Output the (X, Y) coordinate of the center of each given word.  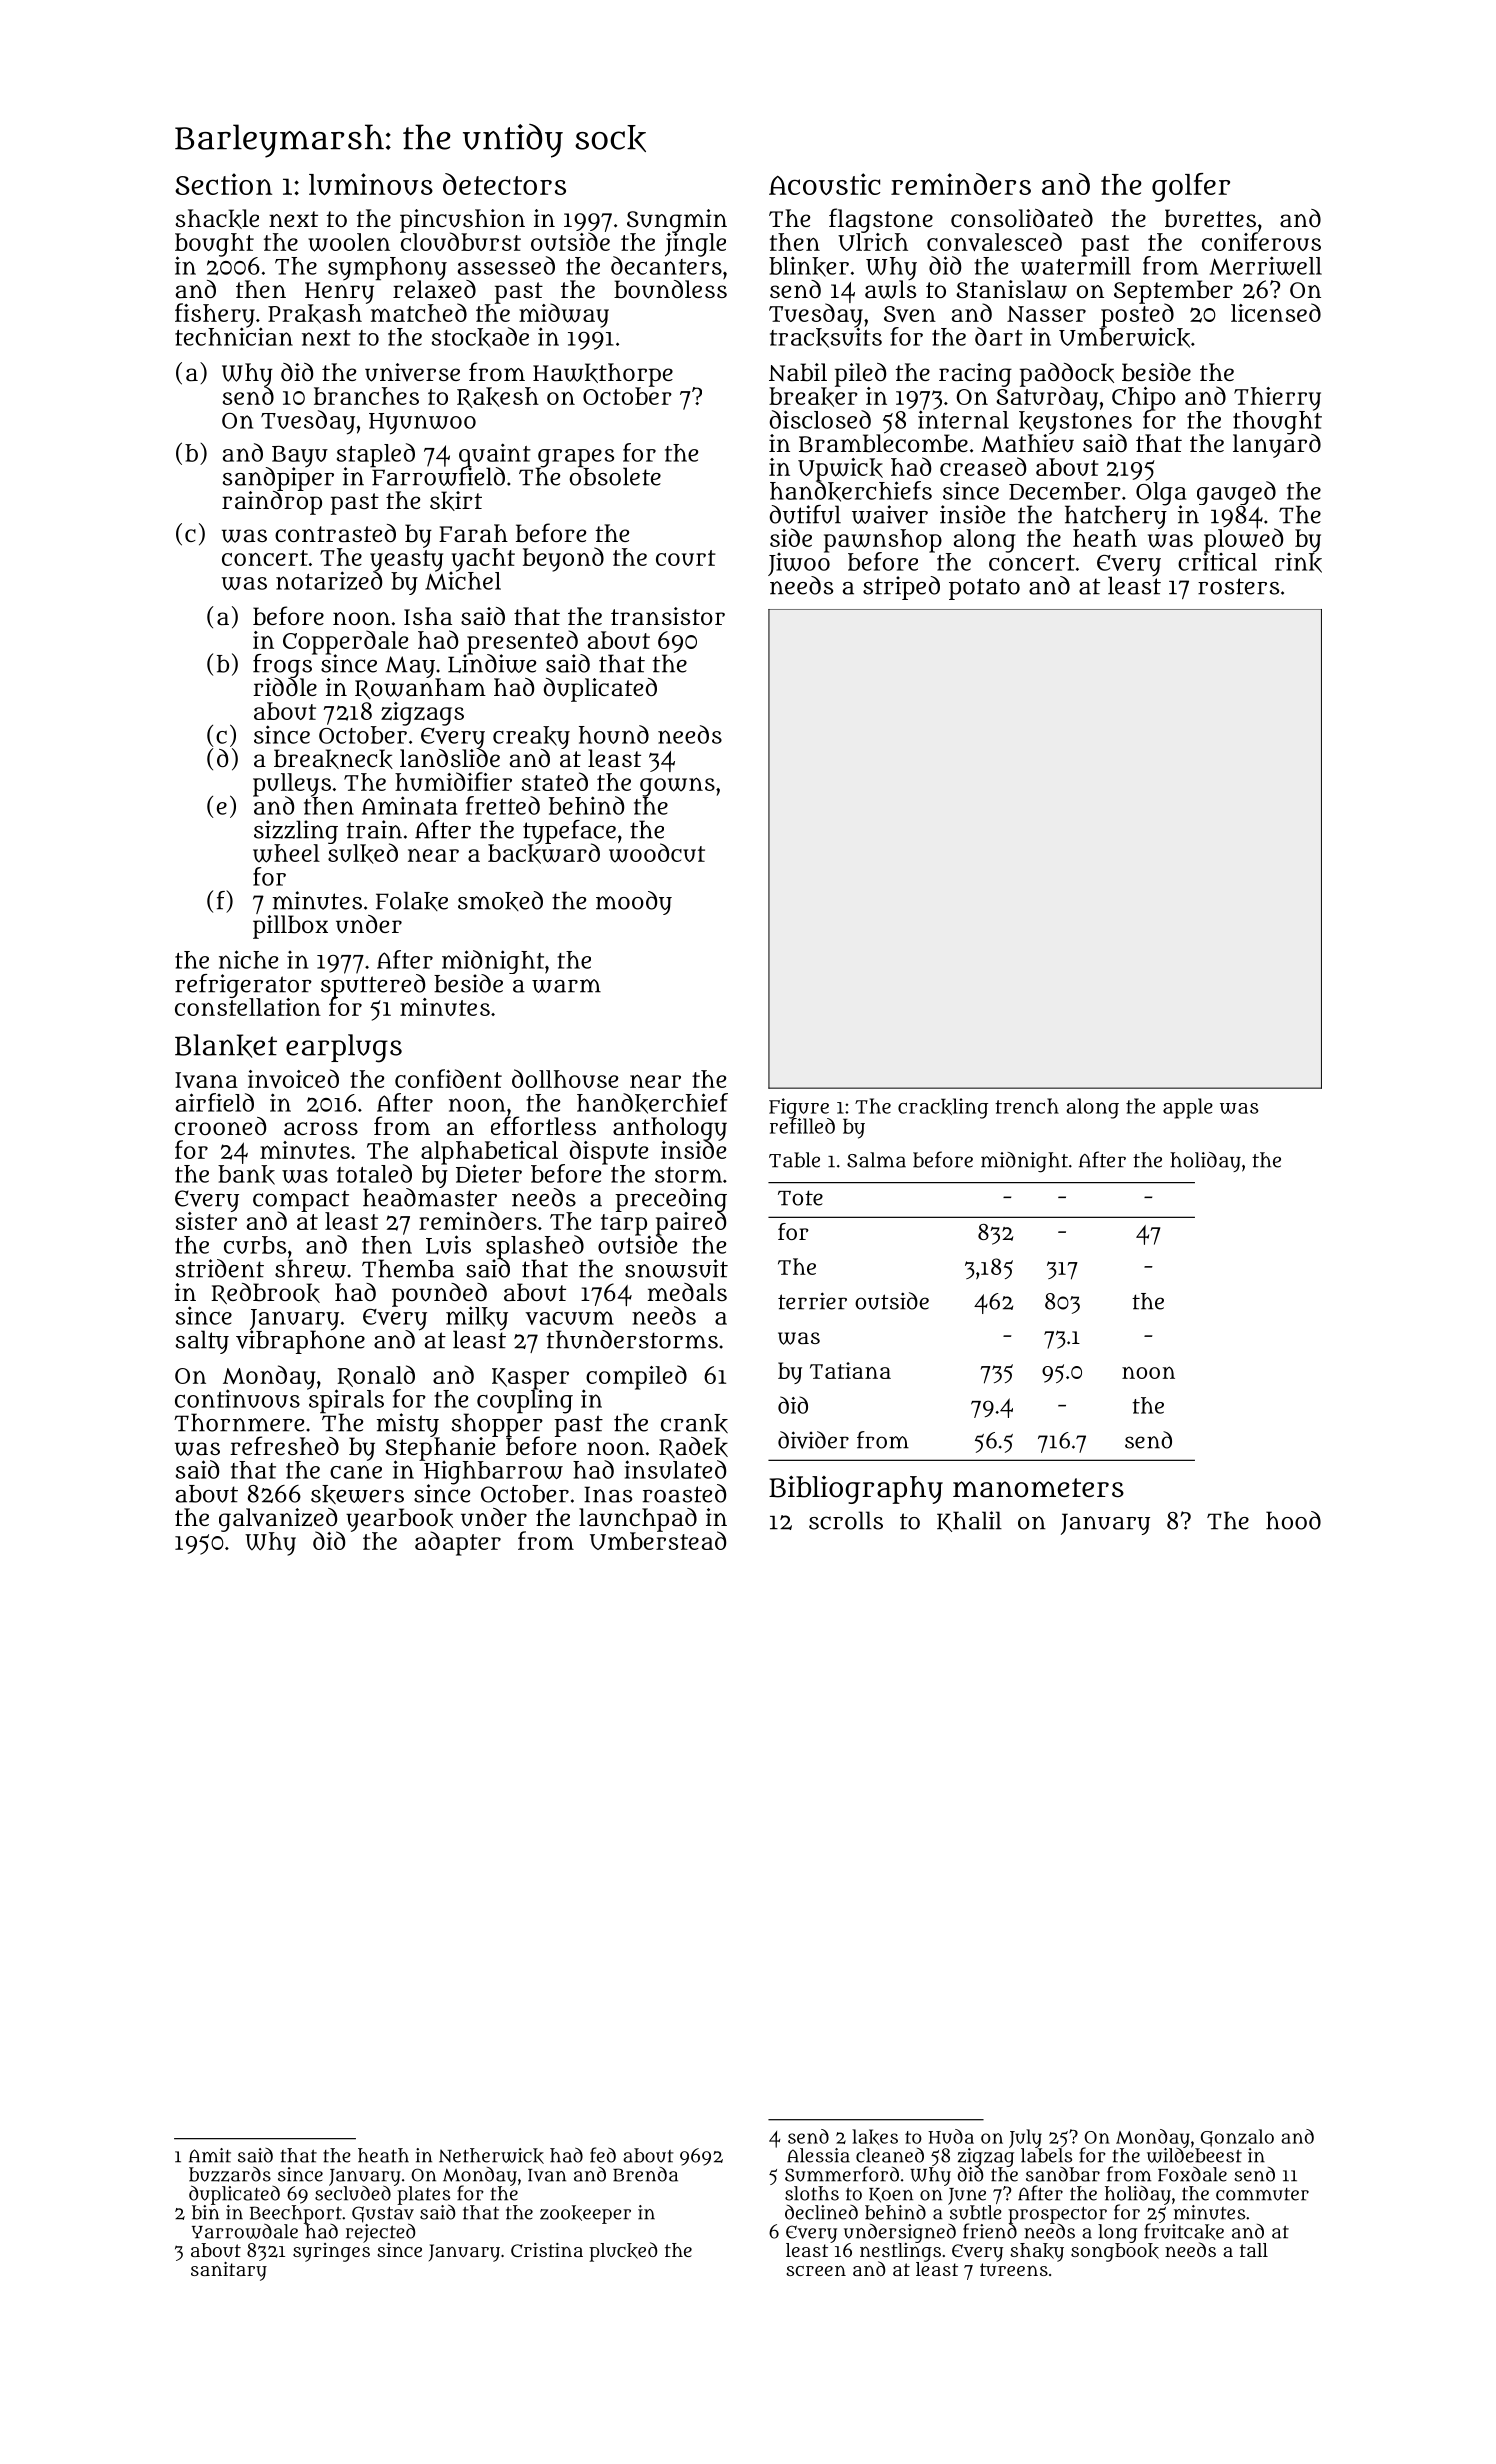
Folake (412, 901)
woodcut (657, 853)
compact (301, 1201)
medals (687, 1292)
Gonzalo (1237, 2138)
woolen (349, 242)
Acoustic (824, 184)
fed (603, 2155)
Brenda (645, 2174)
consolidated (1022, 218)
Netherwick (491, 2156)
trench (1027, 1106)
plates (423, 2195)
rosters (1238, 586)
